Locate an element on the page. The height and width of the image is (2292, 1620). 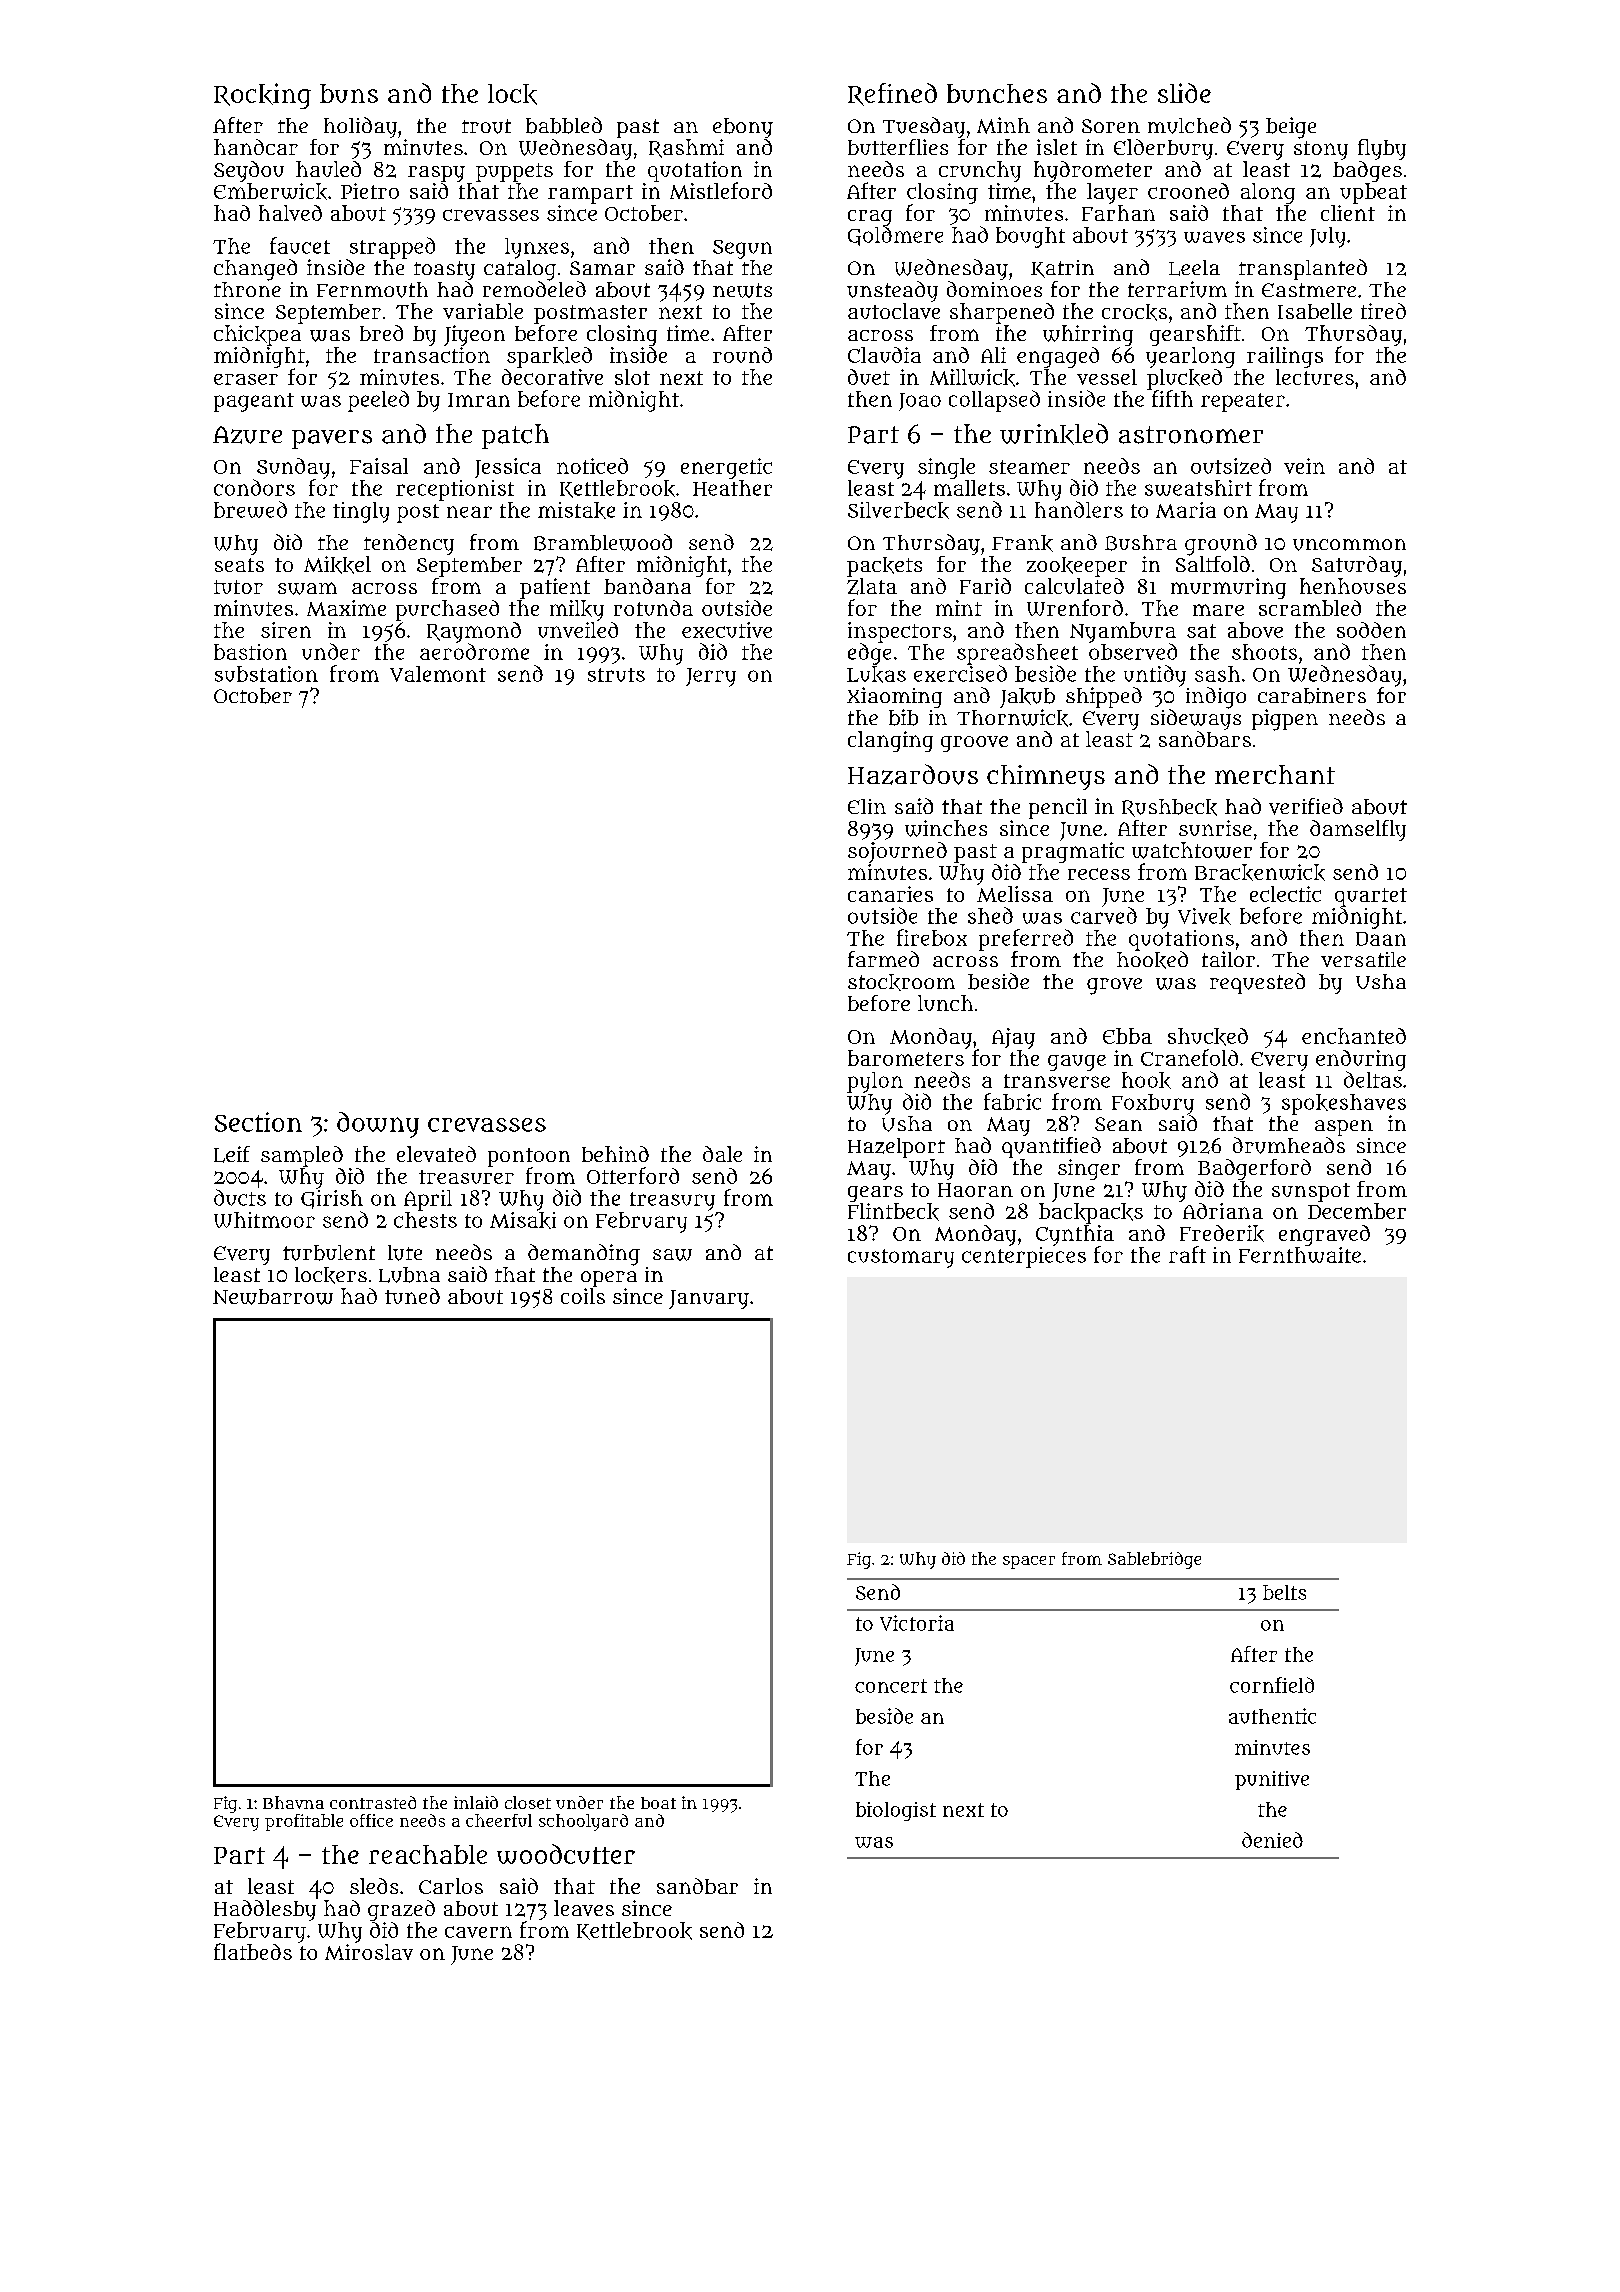
ducts is located at coordinates (240, 1197).
